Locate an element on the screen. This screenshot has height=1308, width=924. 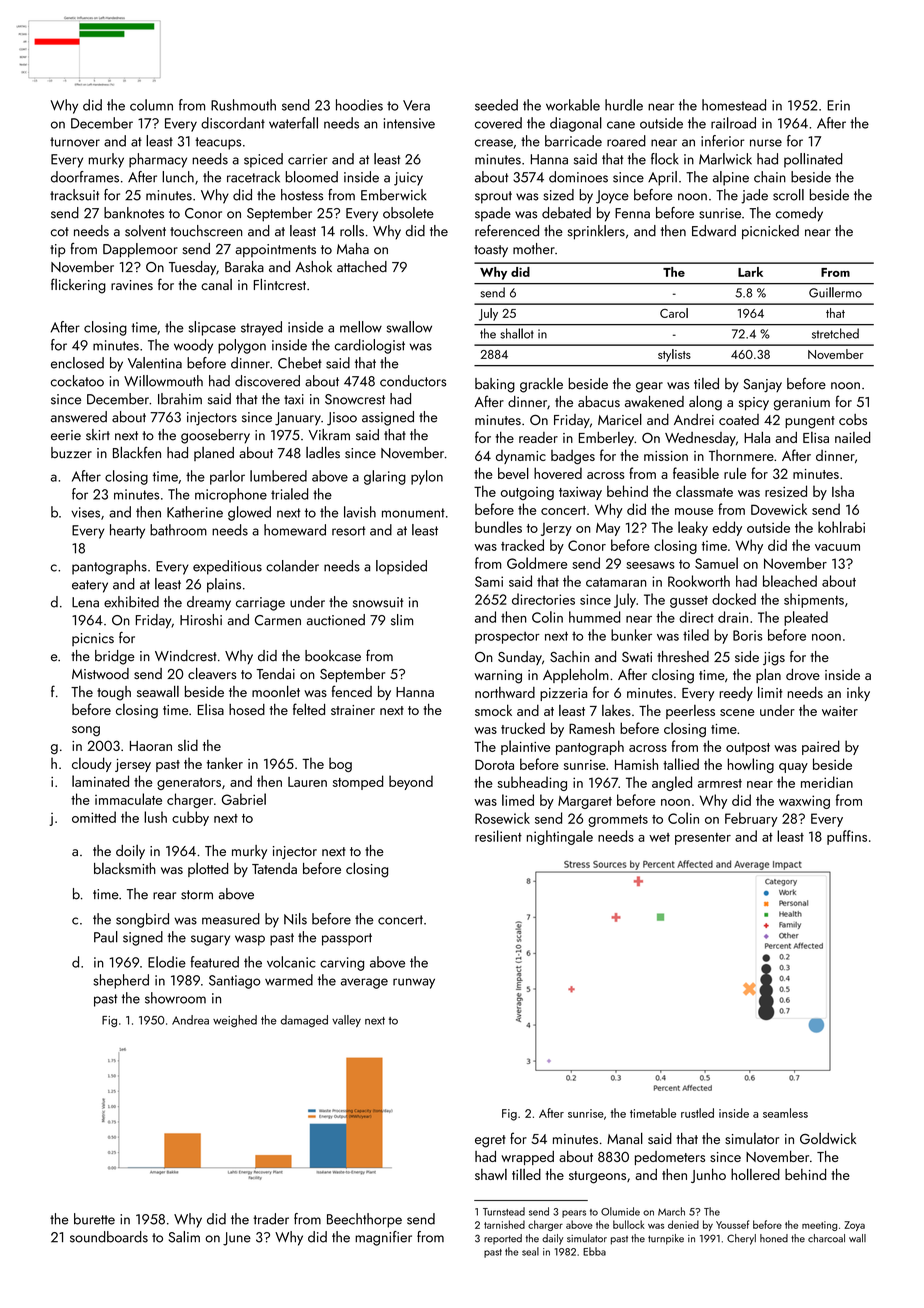
seal is located at coordinates (530, 1251).
